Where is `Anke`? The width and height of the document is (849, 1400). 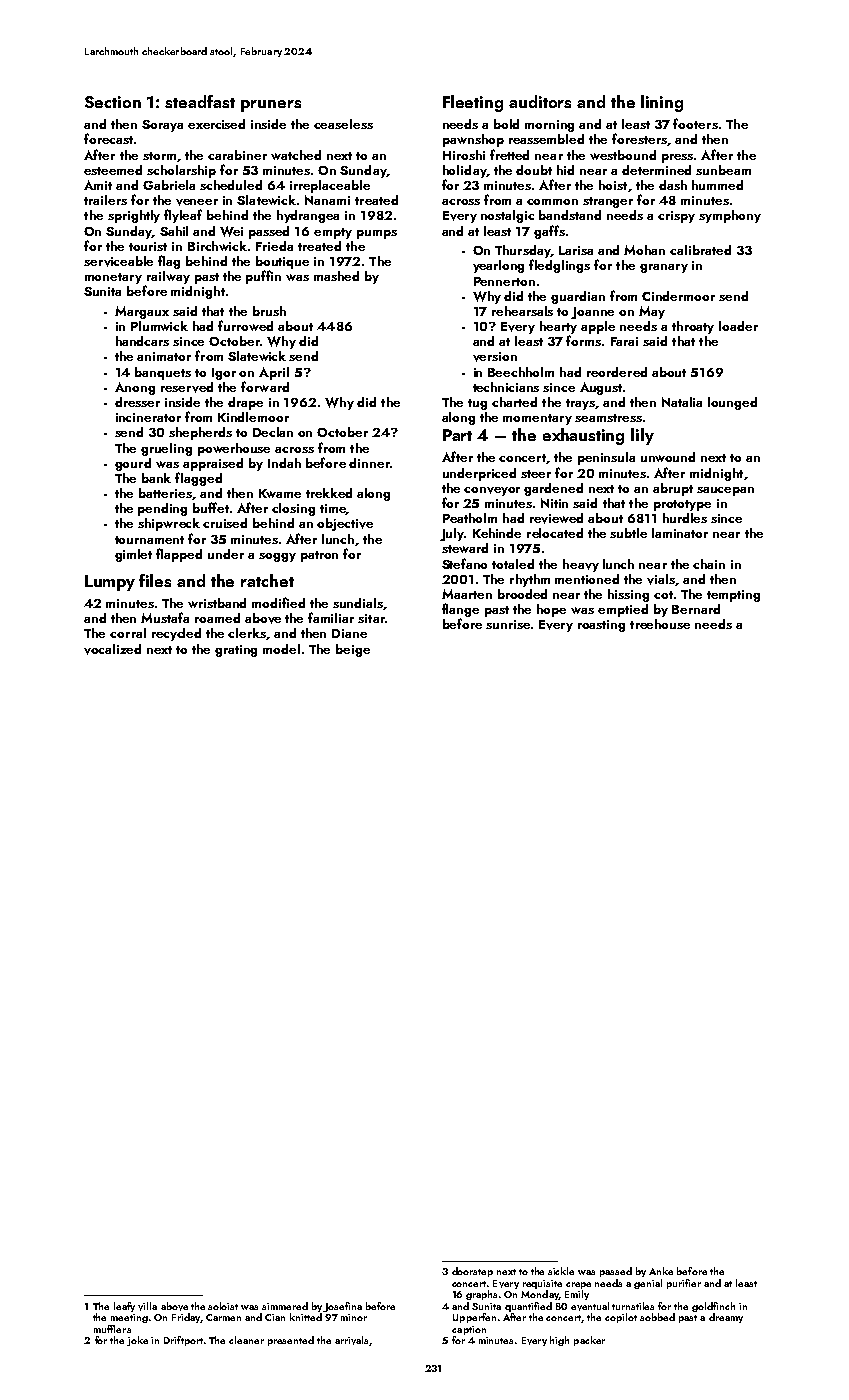
Anke is located at coordinates (661, 1271).
